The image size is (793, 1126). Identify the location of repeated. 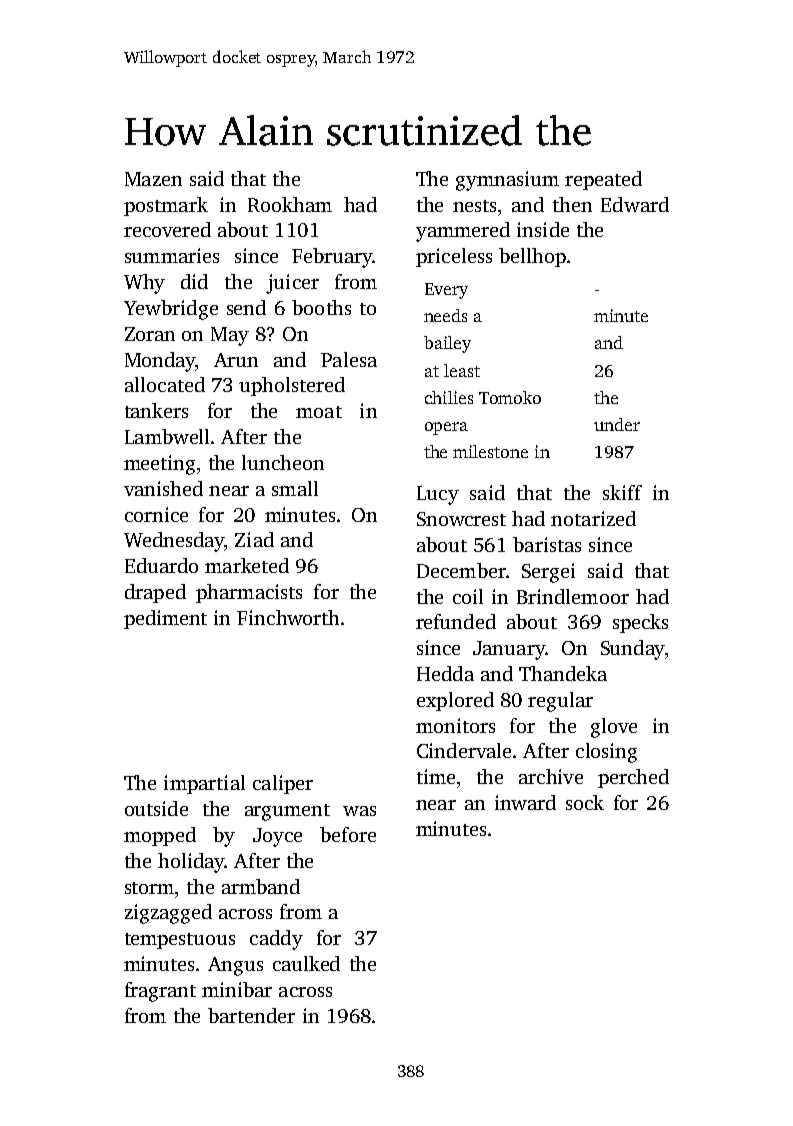
(603, 180).
